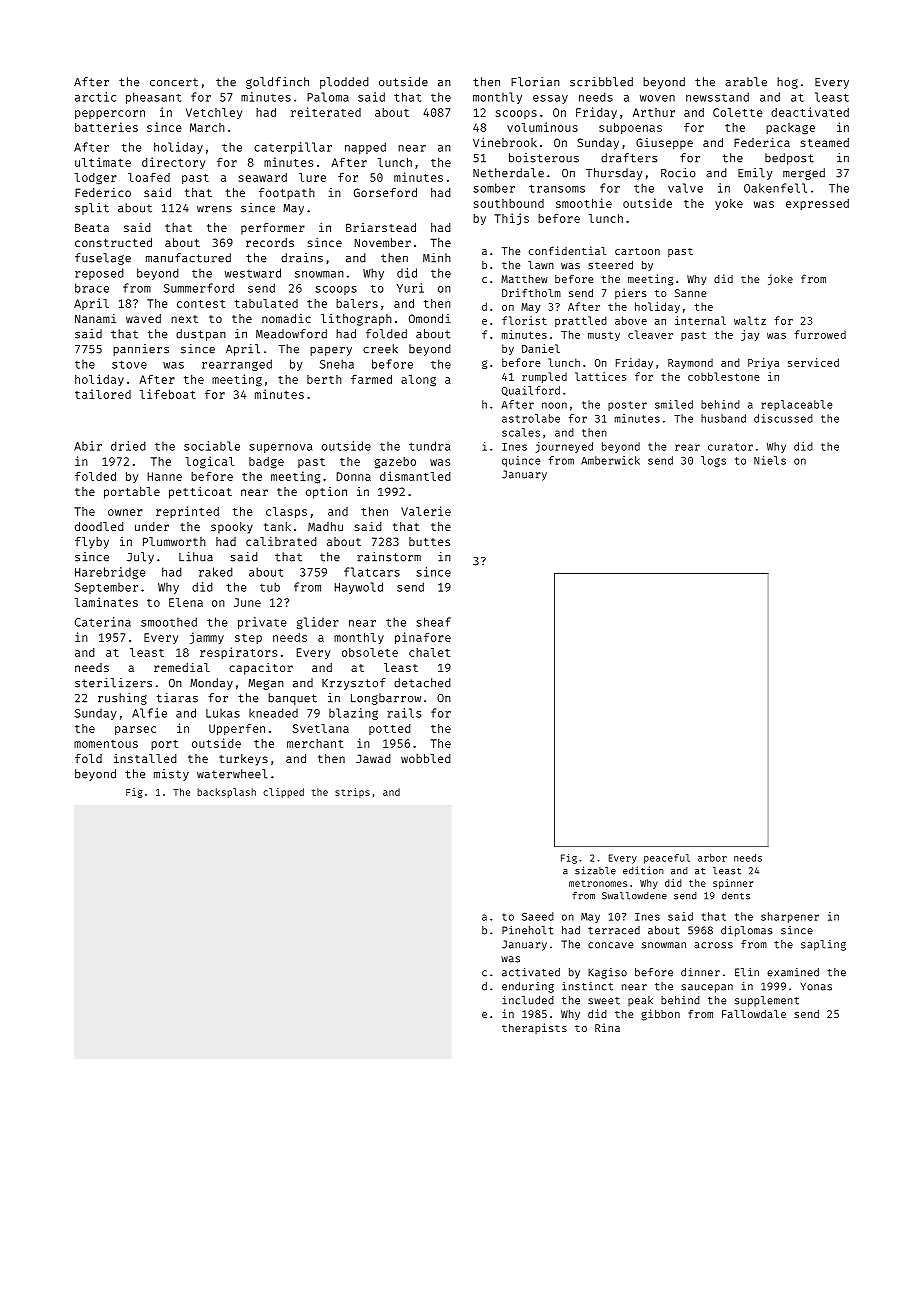  Describe the element at coordinates (168, 394) in the screenshot. I see `lifeboat` at that location.
